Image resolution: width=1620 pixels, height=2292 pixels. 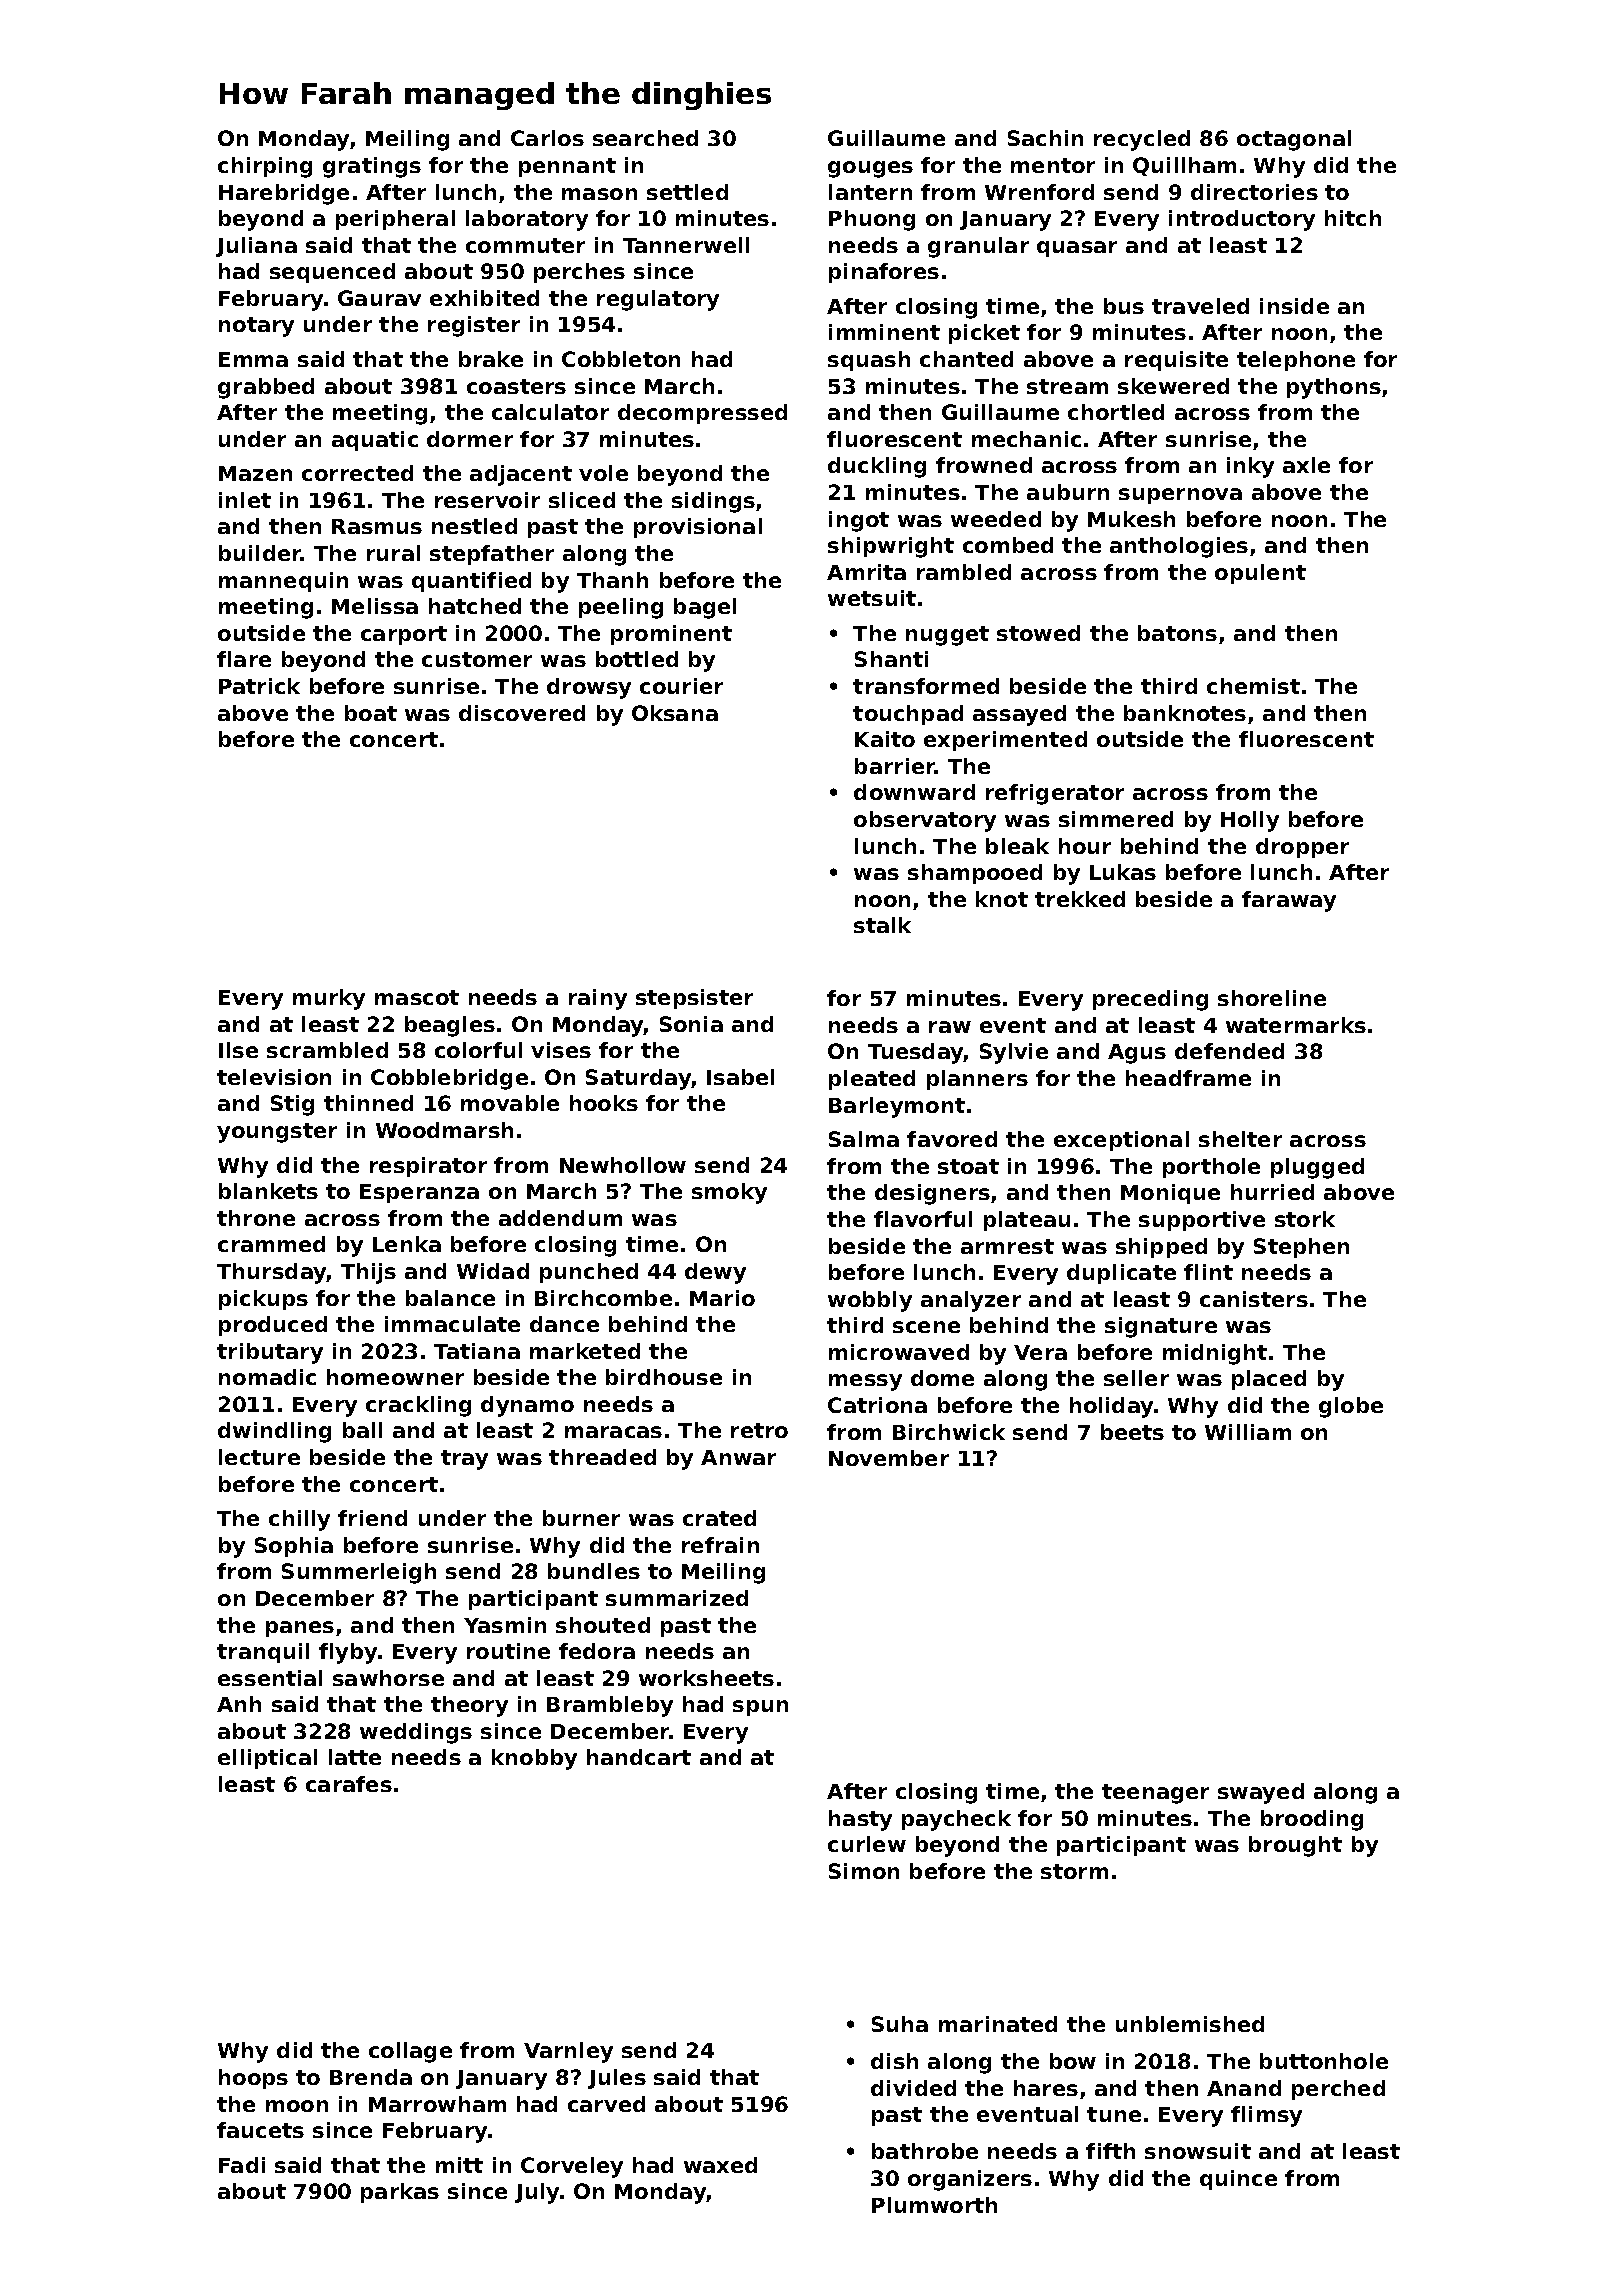 I want to click on produced, so click(x=273, y=1326).
